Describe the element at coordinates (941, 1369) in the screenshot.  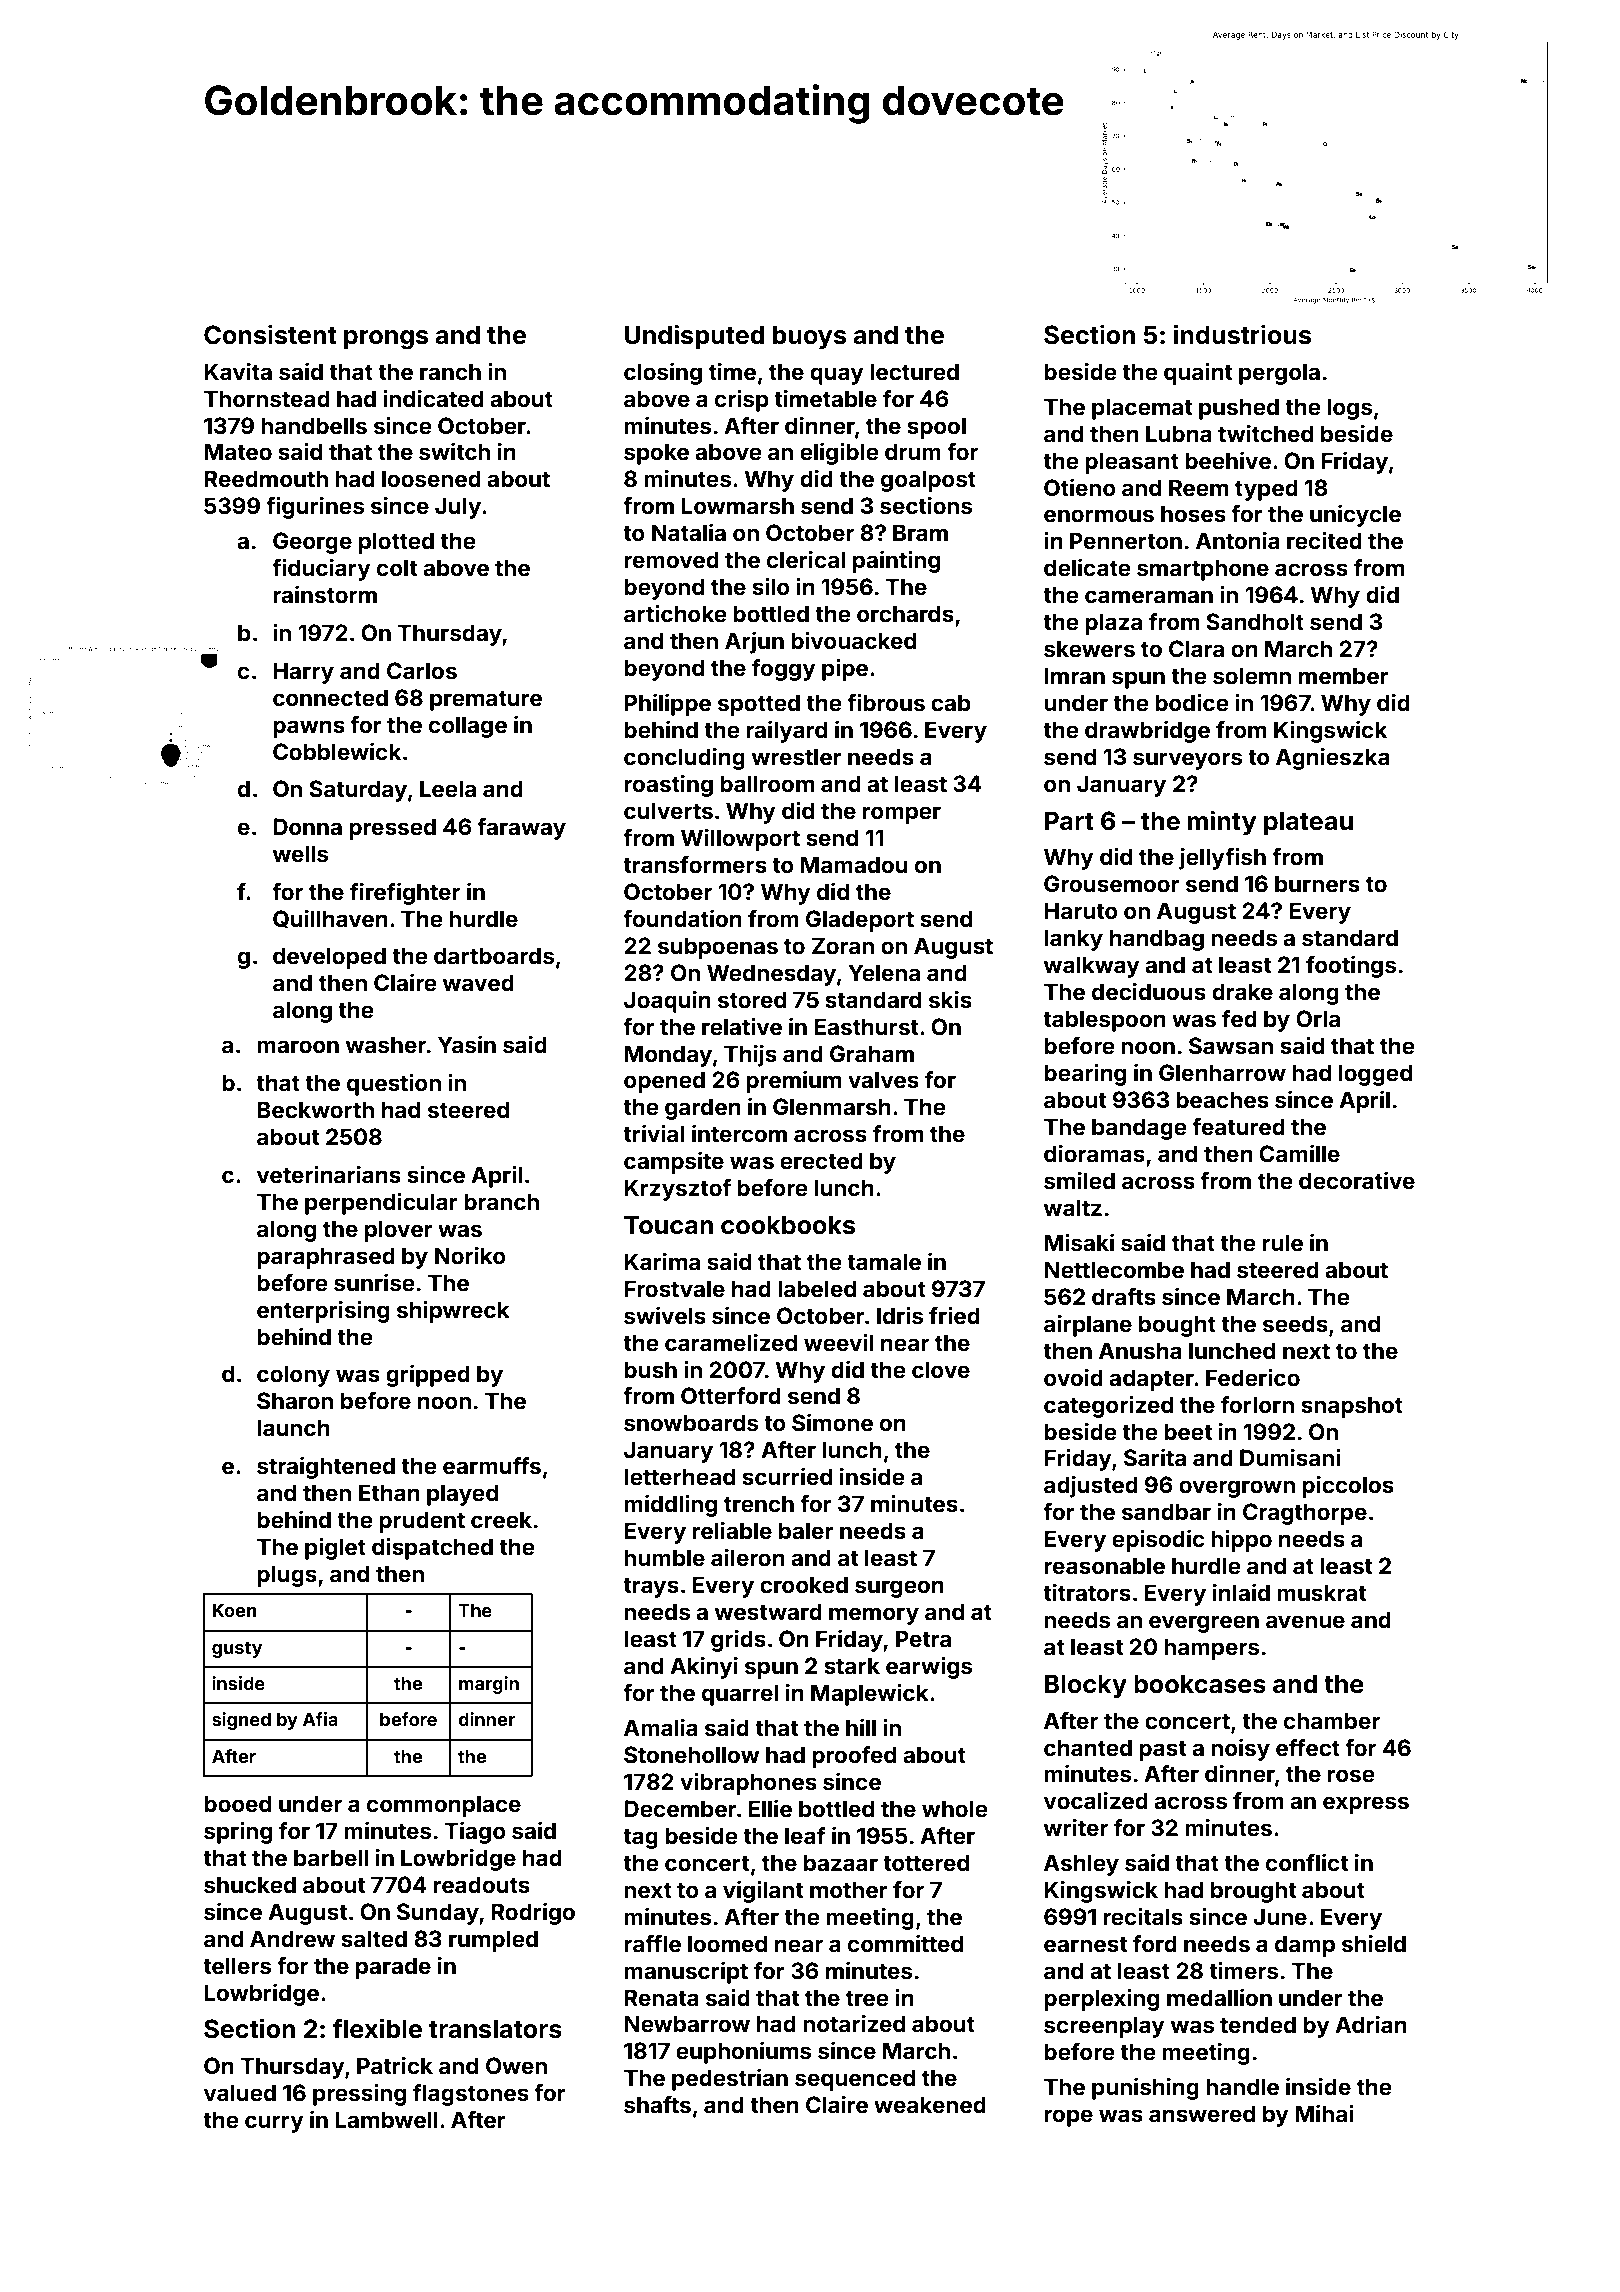
I see `clove` at that location.
